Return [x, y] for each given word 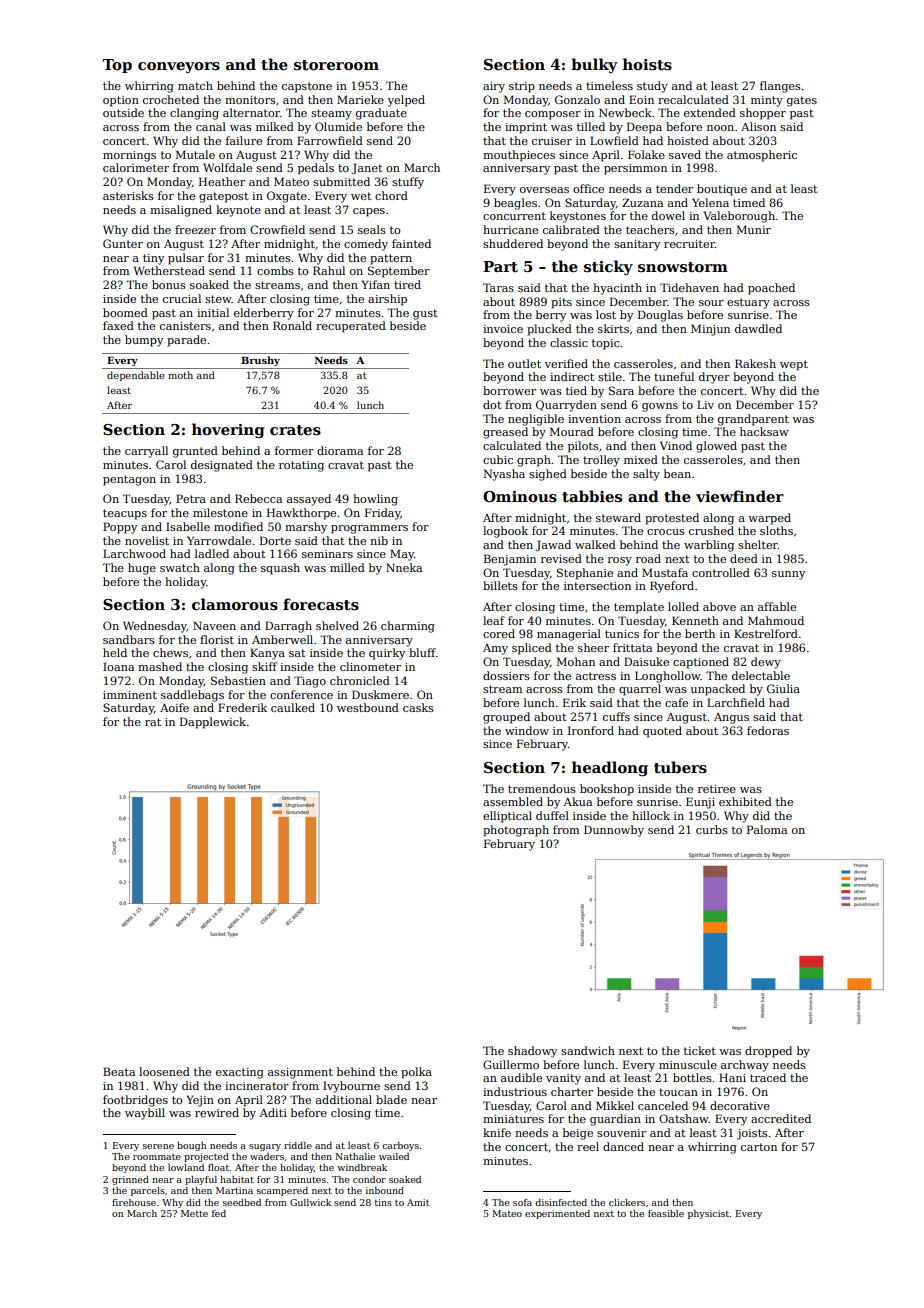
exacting [240, 1073]
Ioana [118, 666]
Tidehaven [689, 287]
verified [566, 363]
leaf [494, 620]
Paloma [767, 829]
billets [500, 585]
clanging [194, 114]
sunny [788, 575]
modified [238, 526]
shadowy [532, 1052]
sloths [776, 530]
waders [267, 1156]
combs [275, 270]
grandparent [753, 420]
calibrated [571, 229]
